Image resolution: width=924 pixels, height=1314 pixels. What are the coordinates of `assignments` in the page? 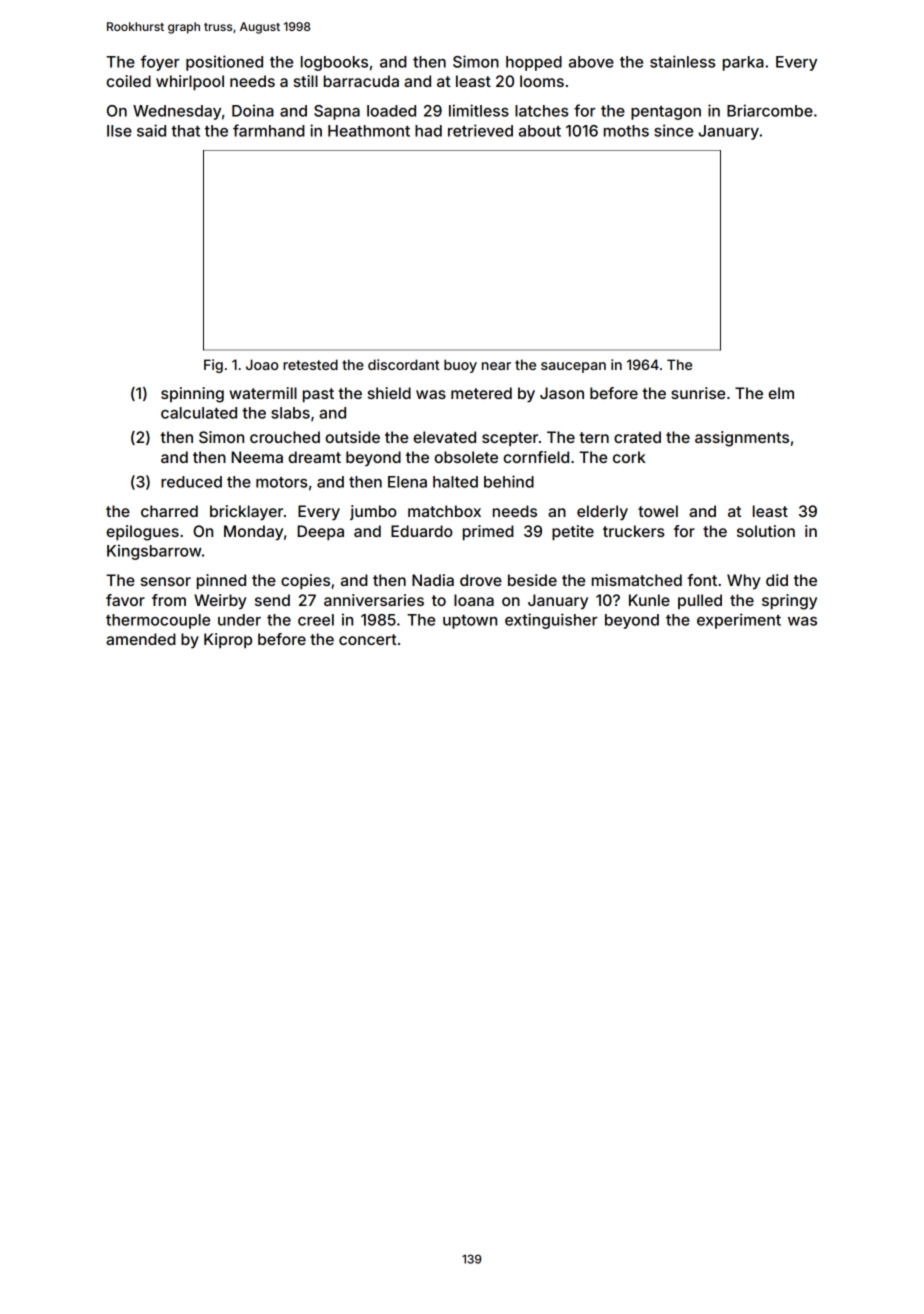 It's located at (742, 439).
